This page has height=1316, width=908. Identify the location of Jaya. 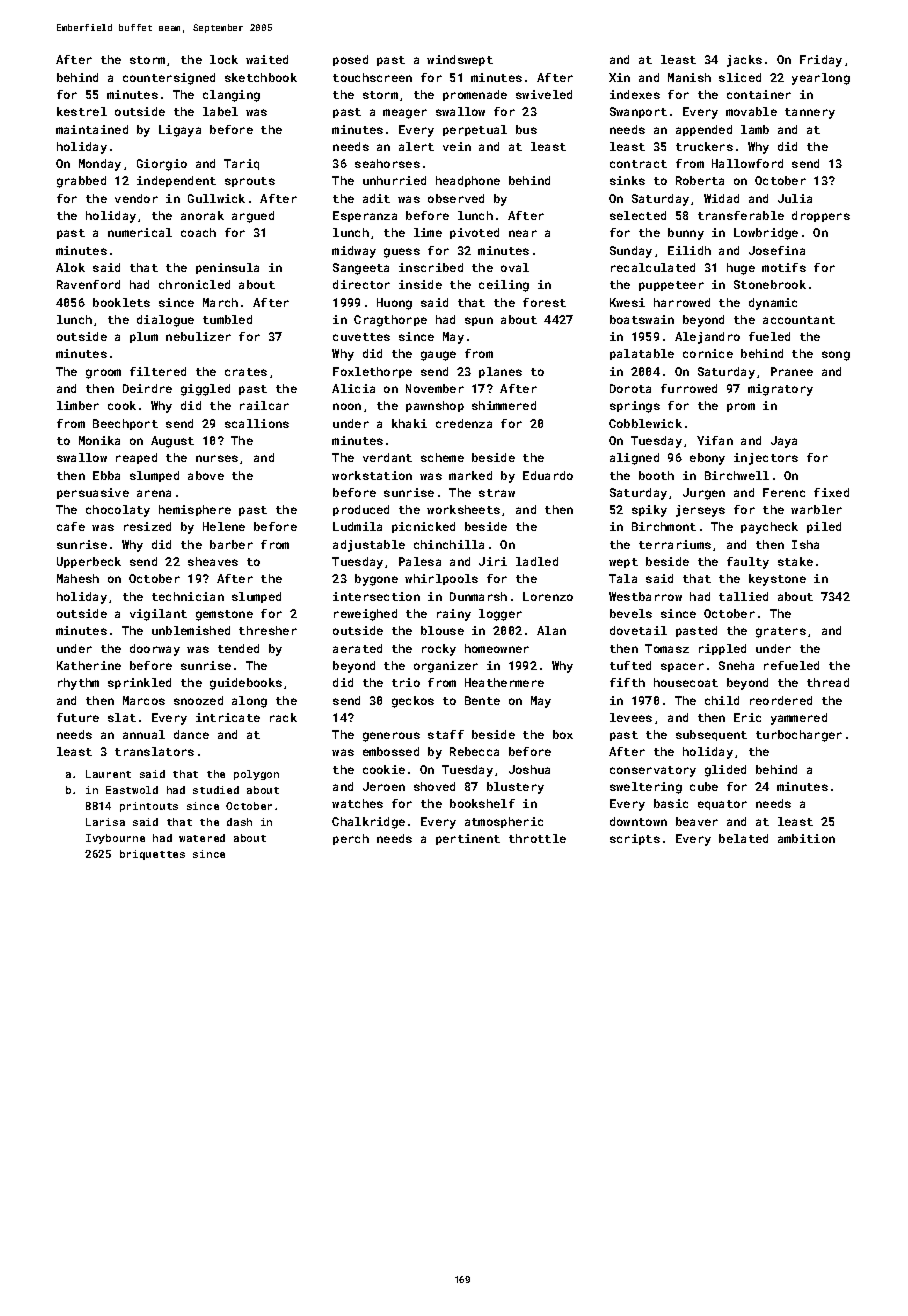
(784, 442).
